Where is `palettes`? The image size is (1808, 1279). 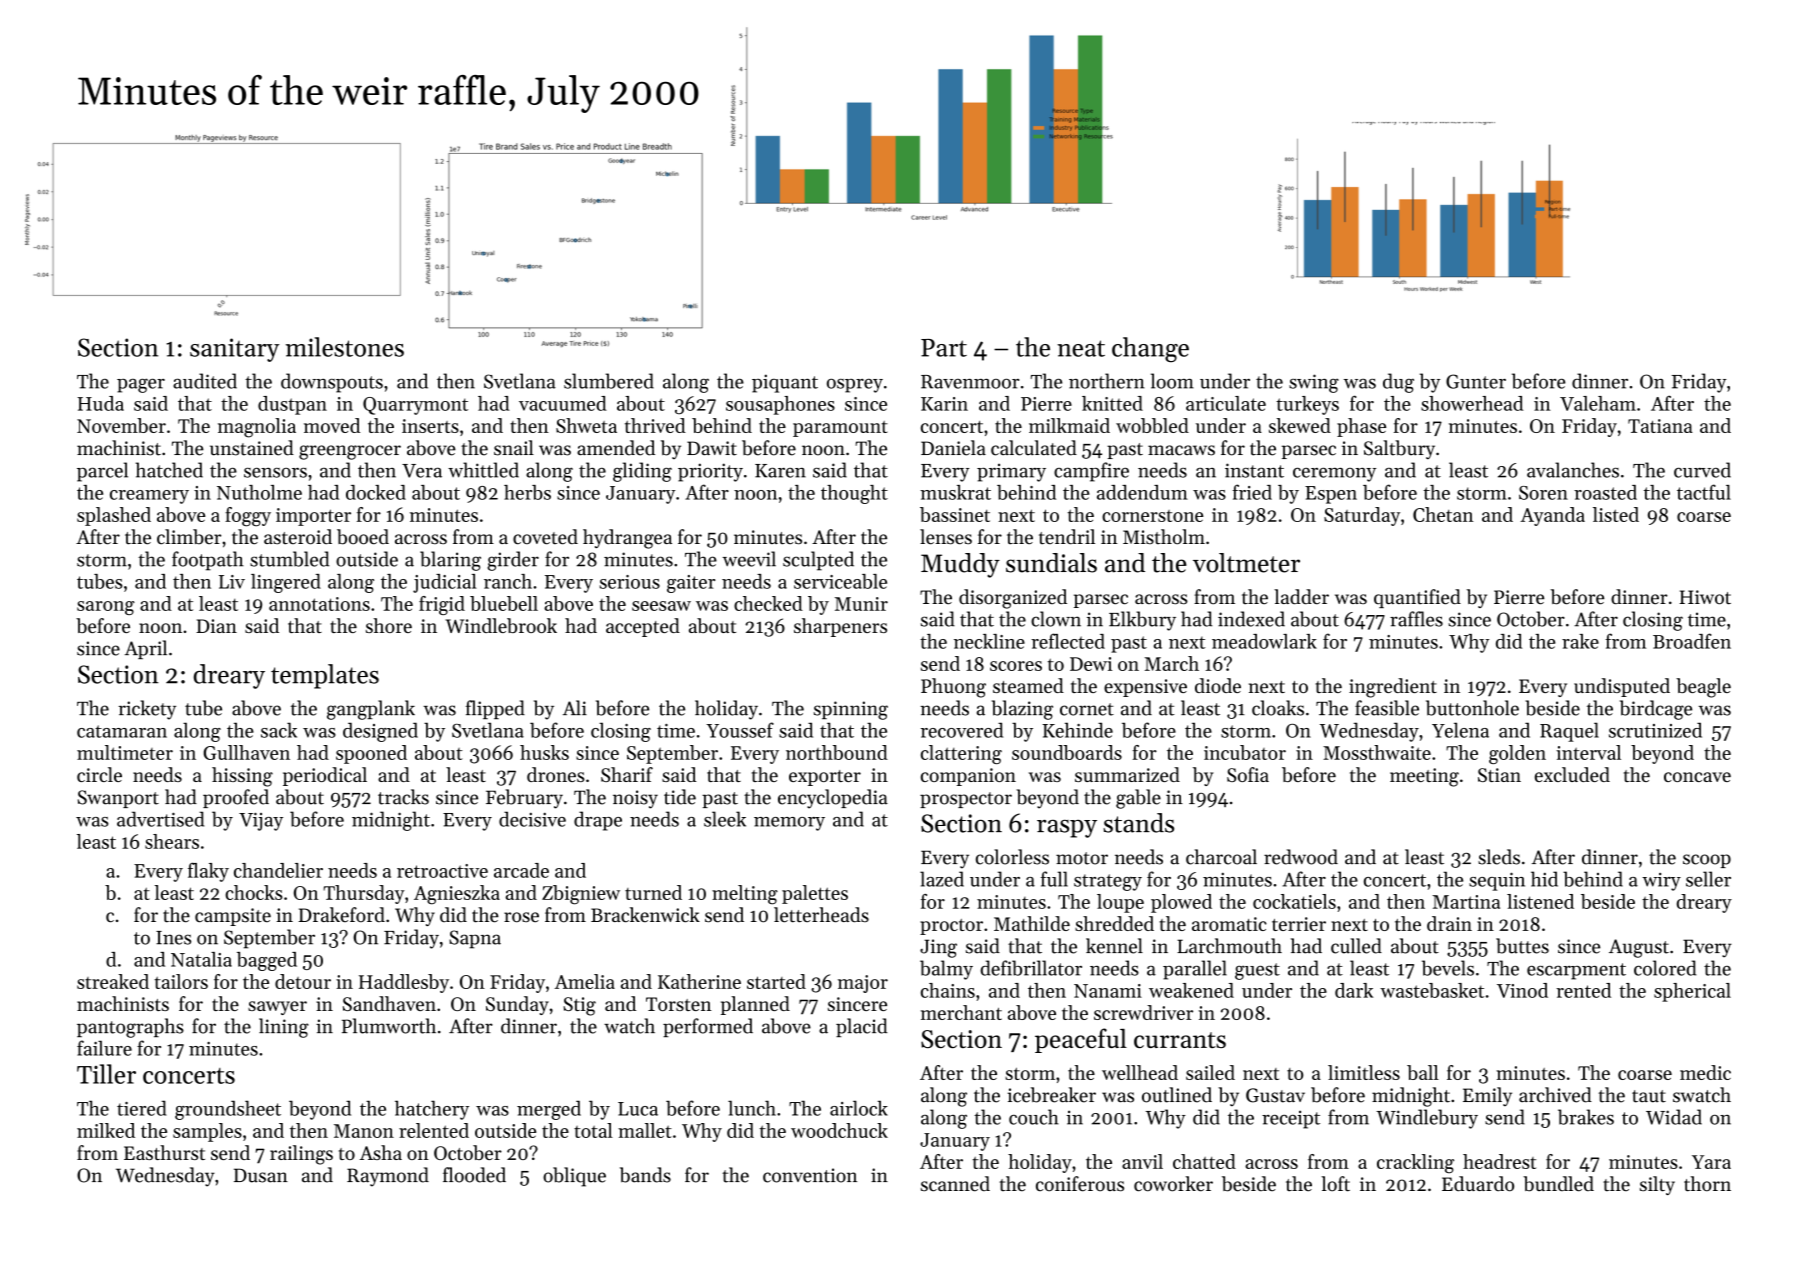
palettes is located at coordinates (815, 894).
